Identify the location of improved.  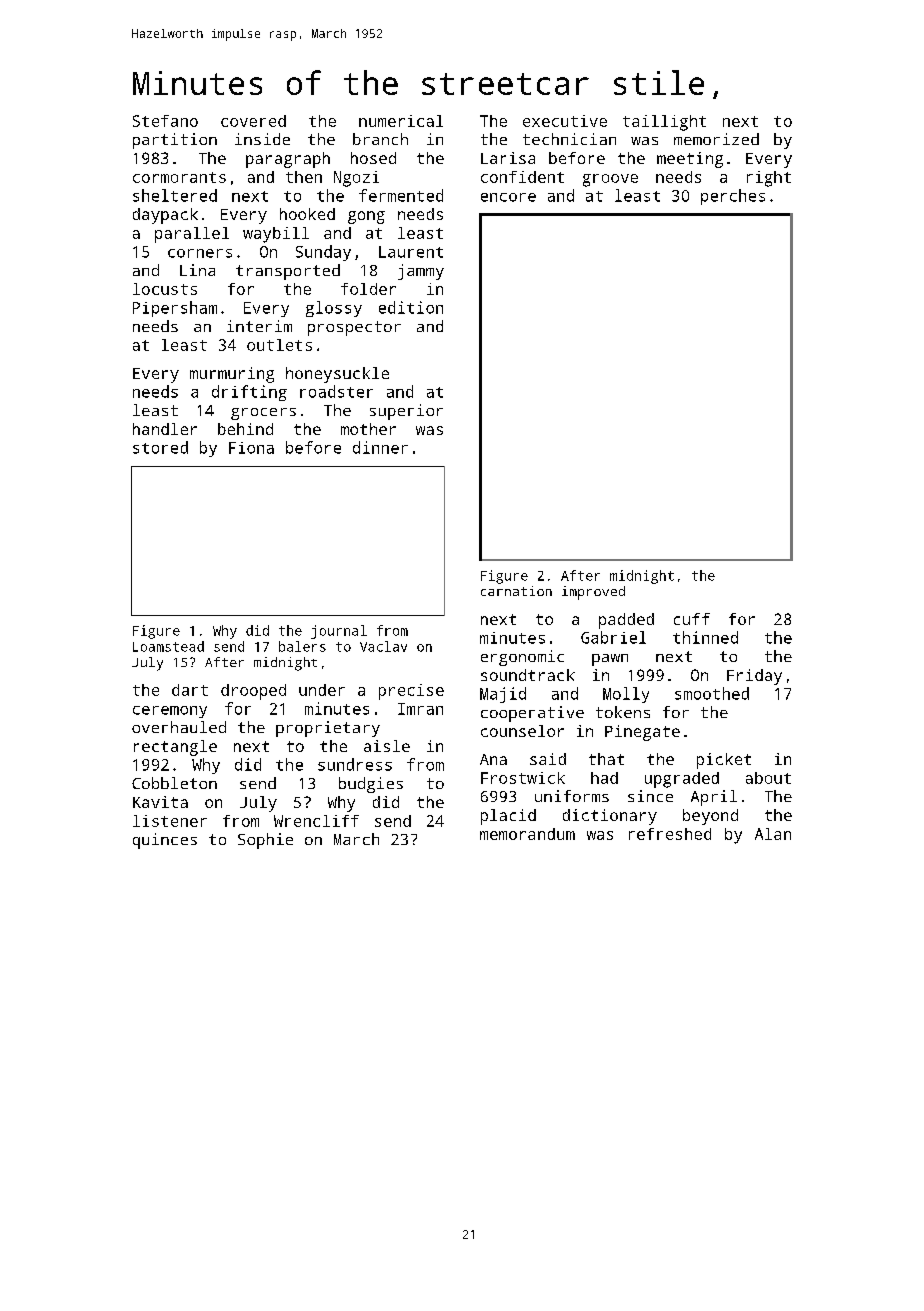
(593, 593).
